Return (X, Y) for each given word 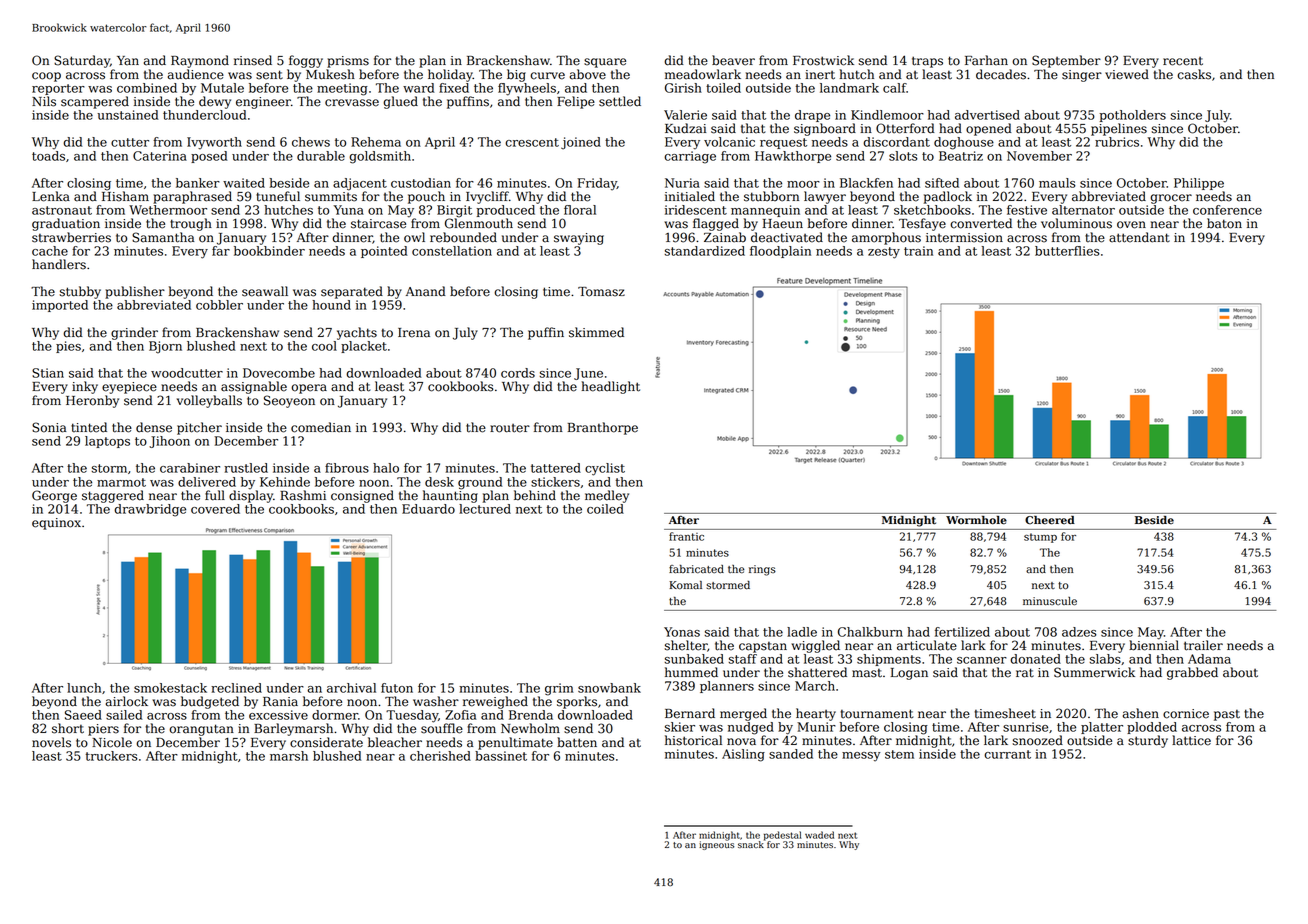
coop (46, 77)
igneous (716, 845)
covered (215, 509)
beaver (733, 60)
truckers (111, 756)
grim (559, 689)
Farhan (986, 60)
